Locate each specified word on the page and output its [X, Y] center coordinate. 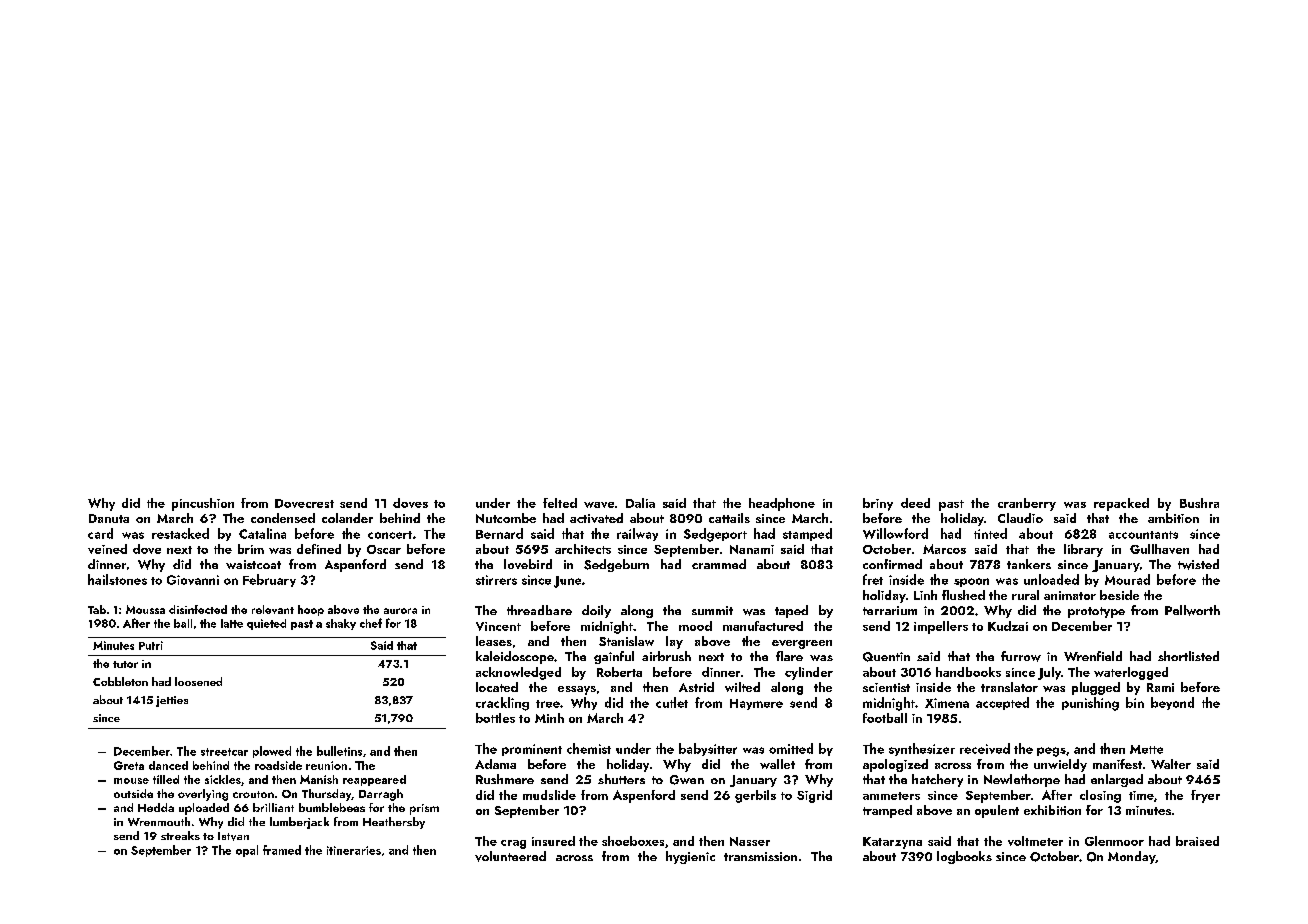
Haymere [756, 704]
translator [1009, 687]
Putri [151, 645]
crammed [719, 564]
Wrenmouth [159, 821]
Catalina [262, 533]
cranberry [1027, 504]
